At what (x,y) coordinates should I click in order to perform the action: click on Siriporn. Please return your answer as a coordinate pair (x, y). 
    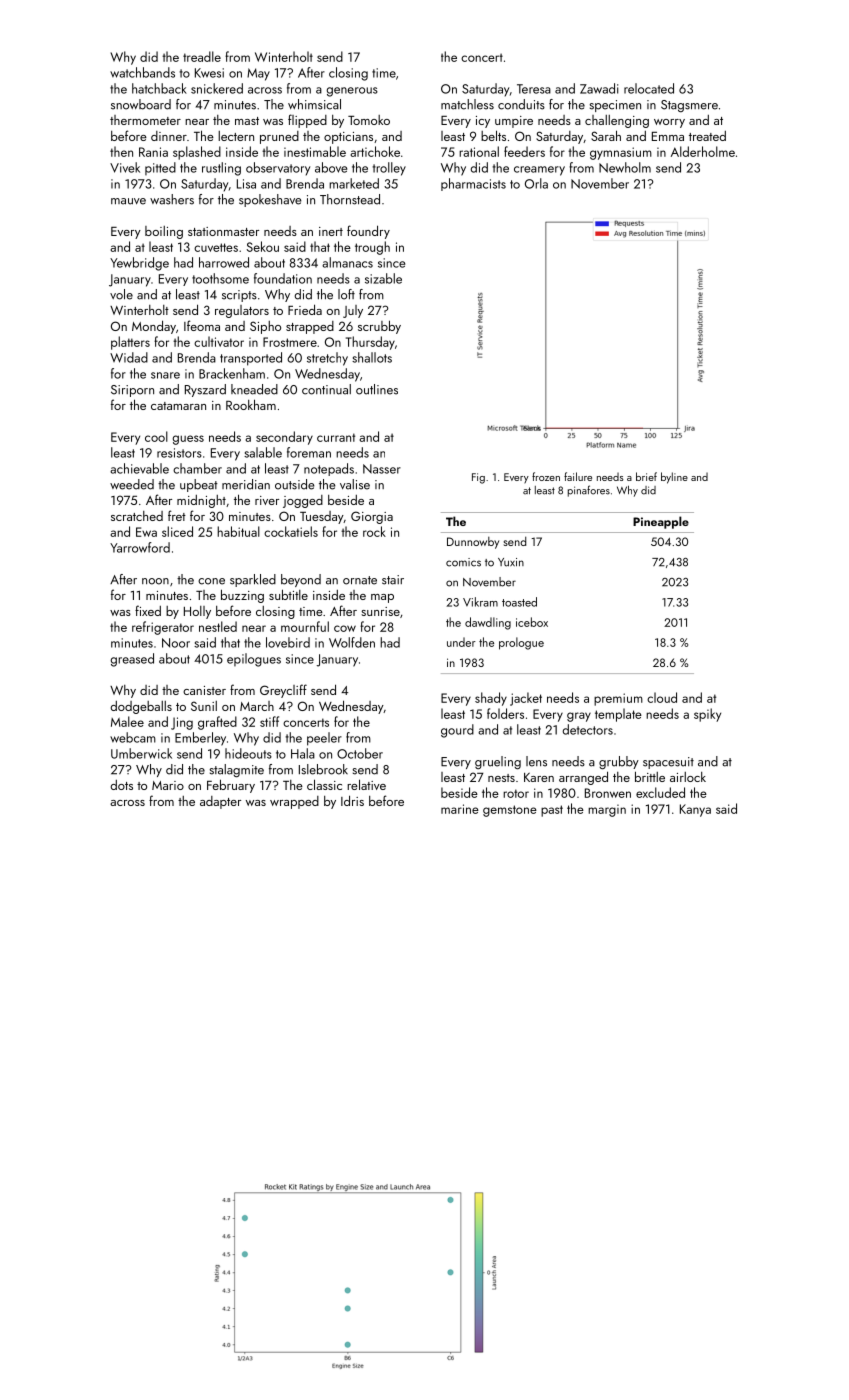
    Looking at the image, I should click on (132, 391).
